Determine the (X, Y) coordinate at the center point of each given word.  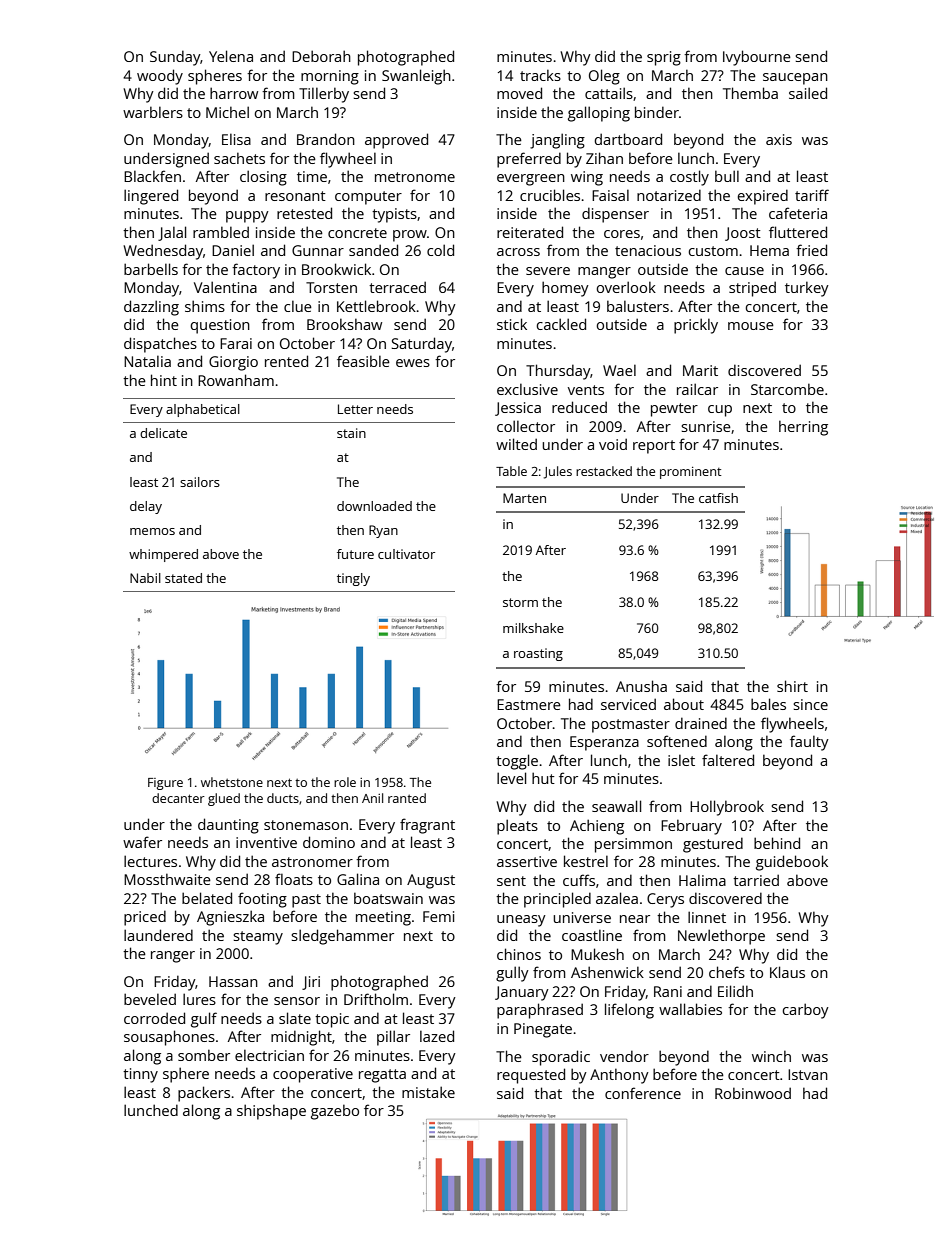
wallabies (690, 1009)
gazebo (335, 1112)
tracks (540, 75)
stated (183, 578)
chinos (519, 954)
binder (657, 112)
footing (262, 900)
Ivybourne (757, 58)
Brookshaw (344, 324)
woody (160, 77)
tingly (353, 579)
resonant (295, 196)
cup (720, 411)
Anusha (641, 686)
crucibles (550, 195)
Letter (355, 409)
